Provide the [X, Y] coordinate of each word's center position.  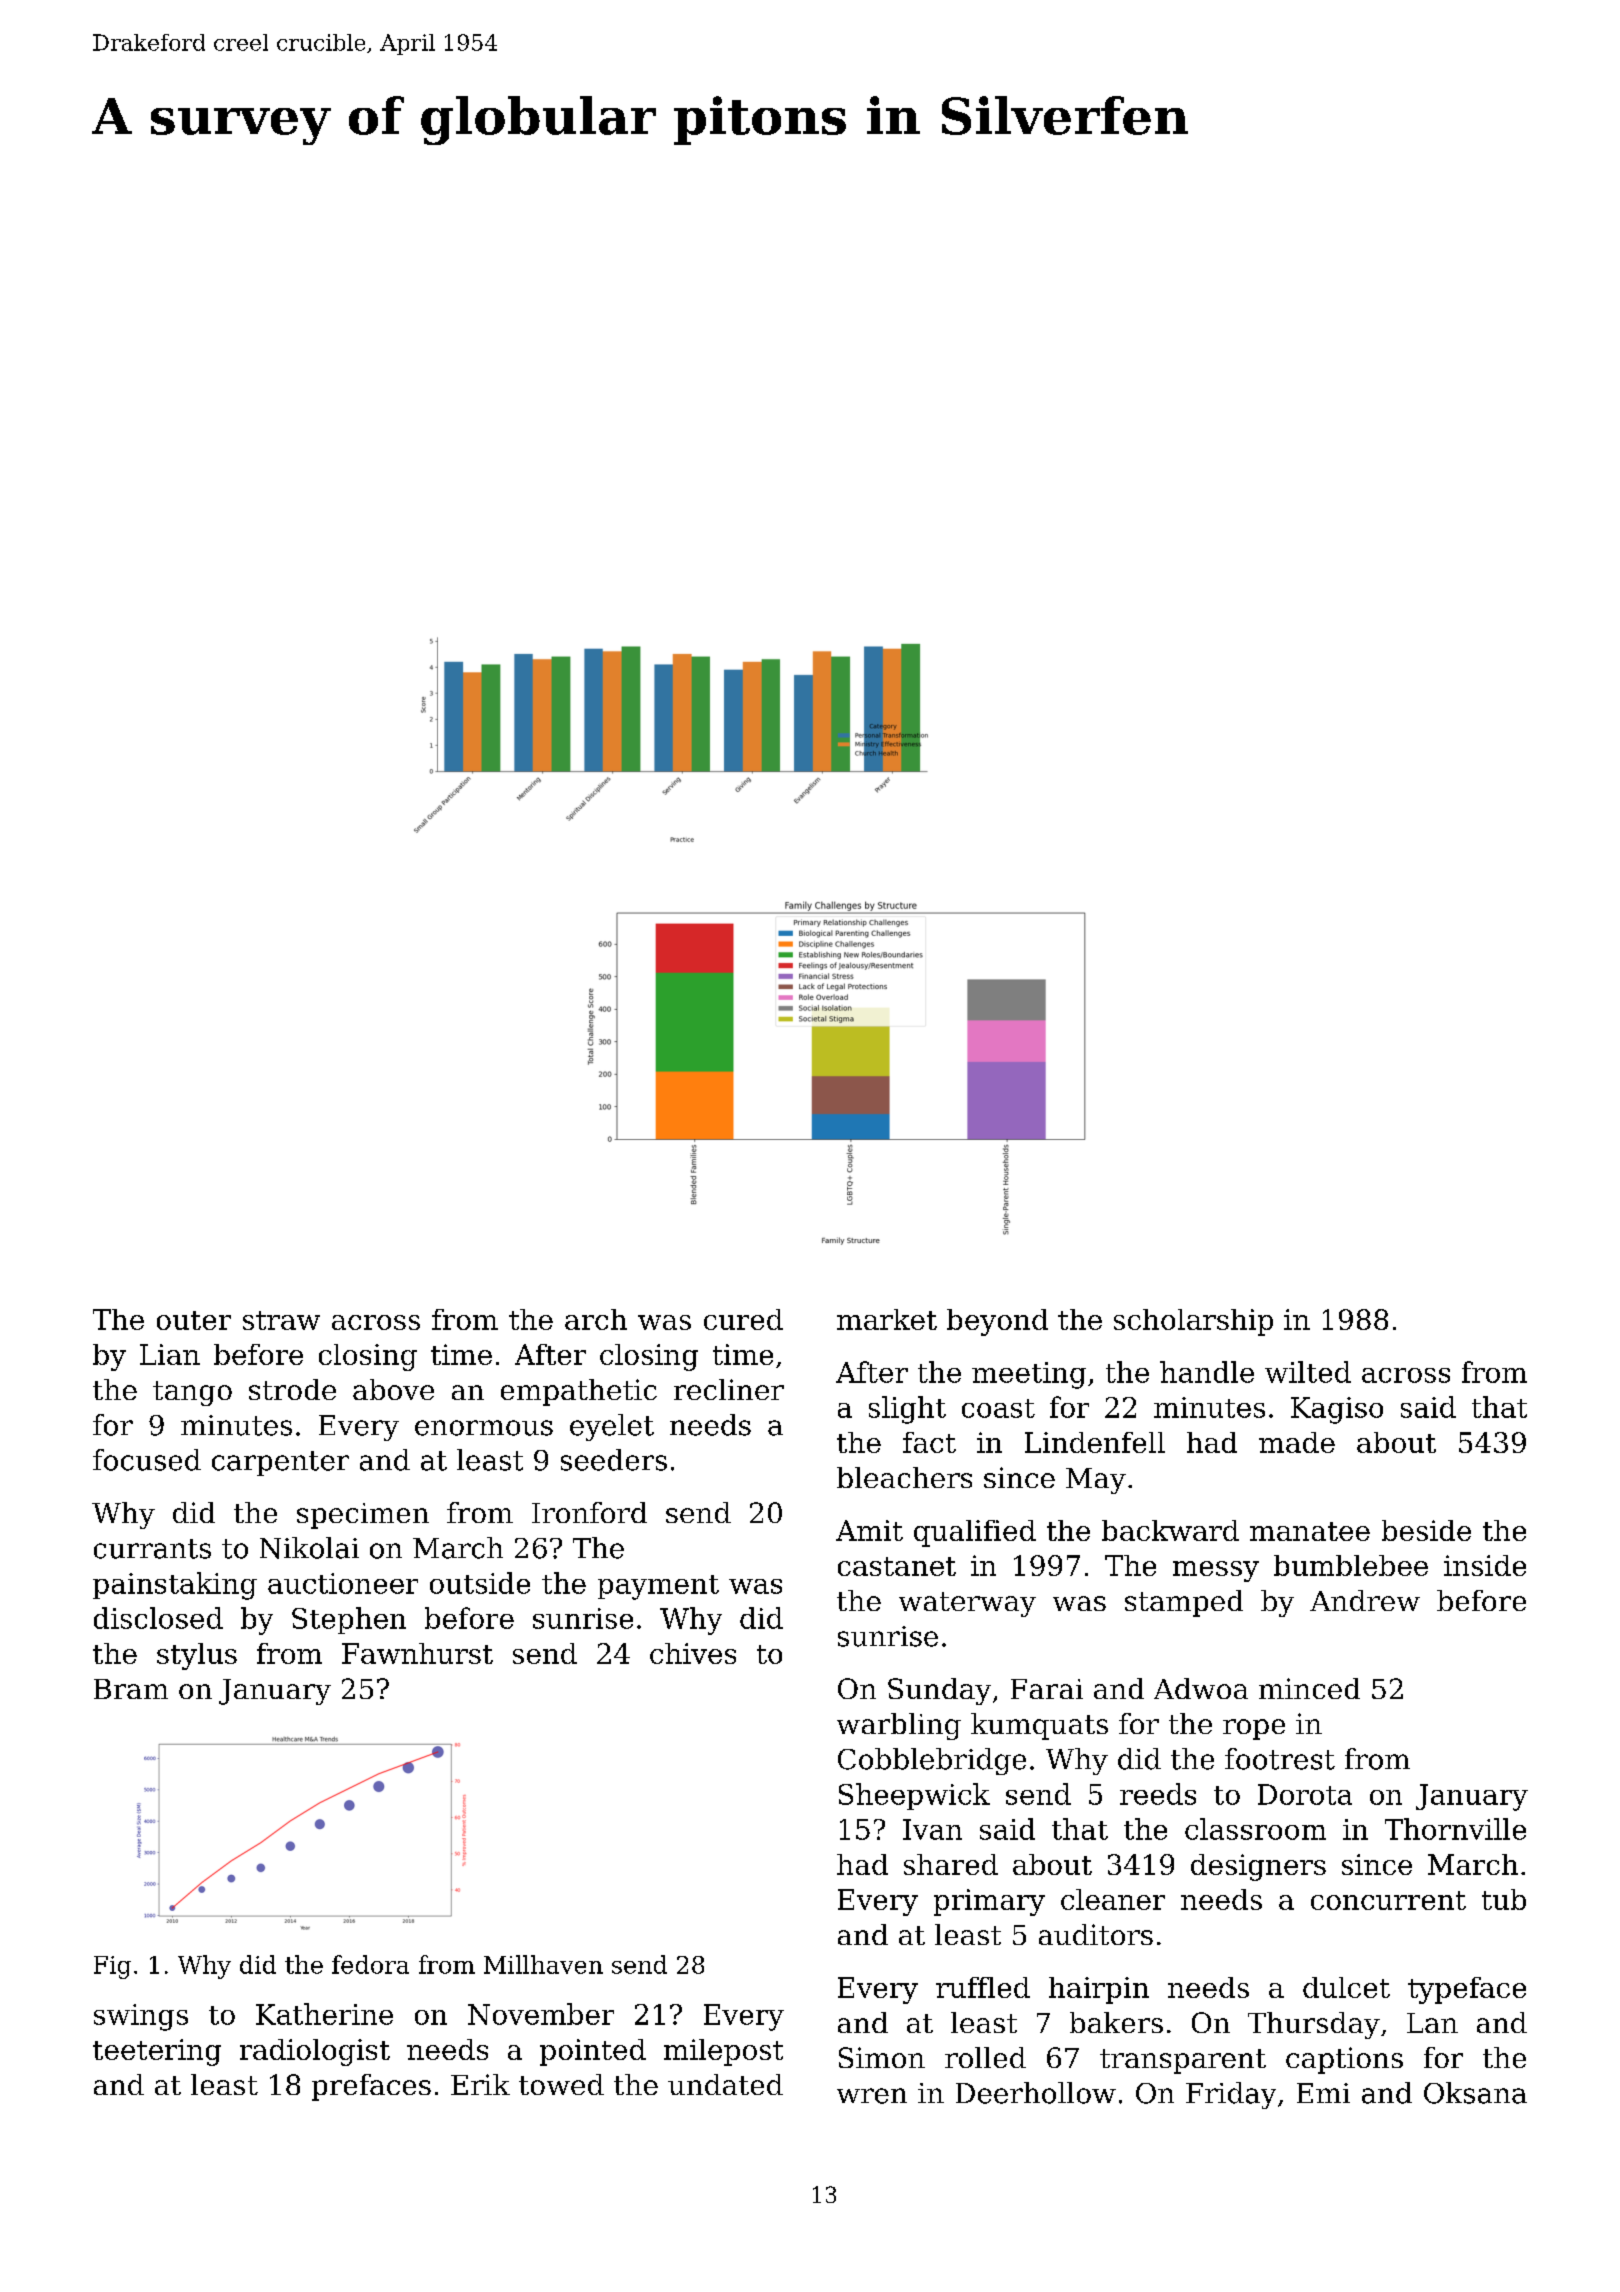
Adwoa [1201, 1688]
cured [743, 1319]
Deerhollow [1036, 2093]
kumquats [1039, 1726]
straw [281, 1320]
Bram [131, 1689]
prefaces [371, 2087]
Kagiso [1337, 1410]
